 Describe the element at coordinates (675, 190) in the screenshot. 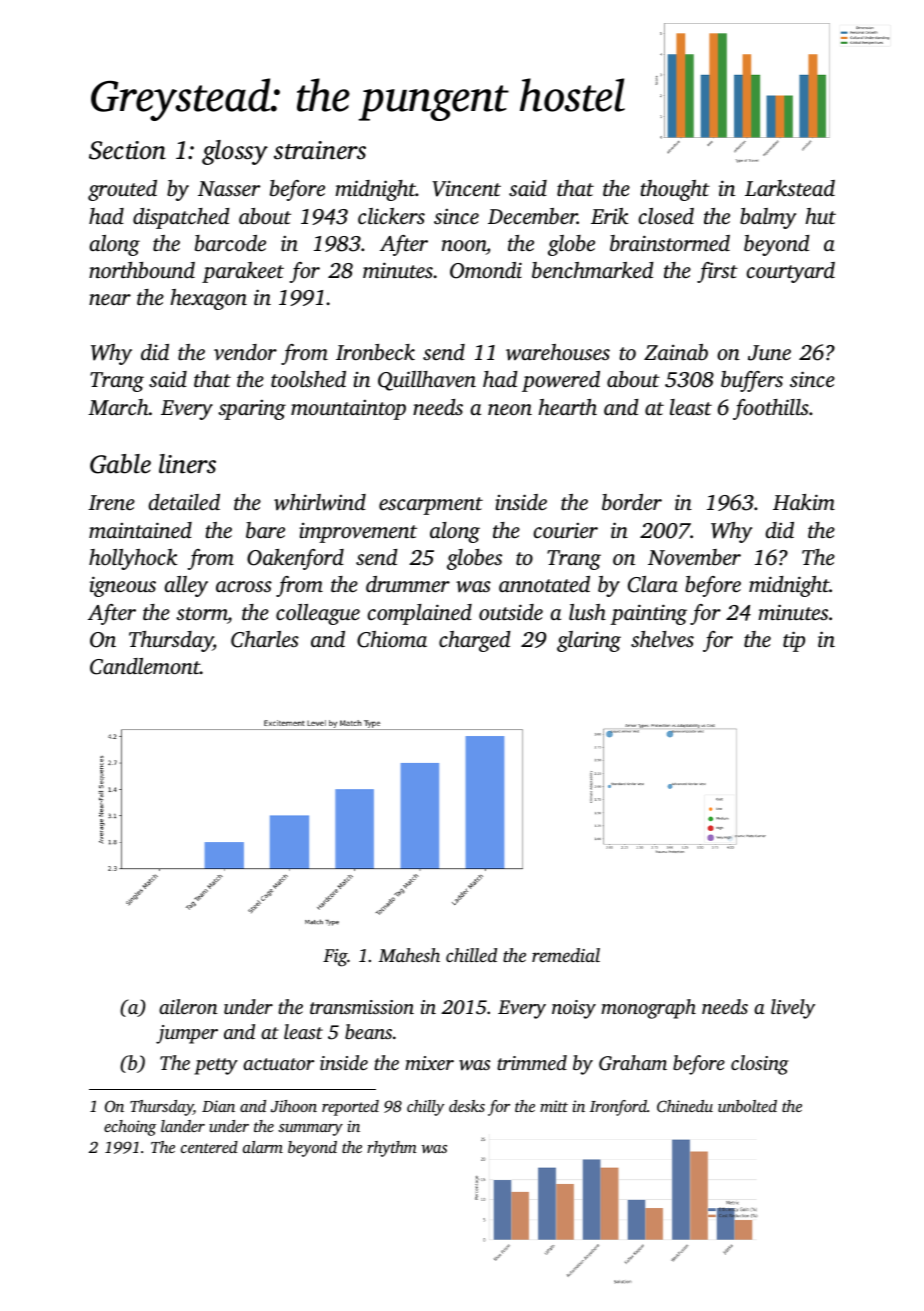

I see `thought` at that location.
